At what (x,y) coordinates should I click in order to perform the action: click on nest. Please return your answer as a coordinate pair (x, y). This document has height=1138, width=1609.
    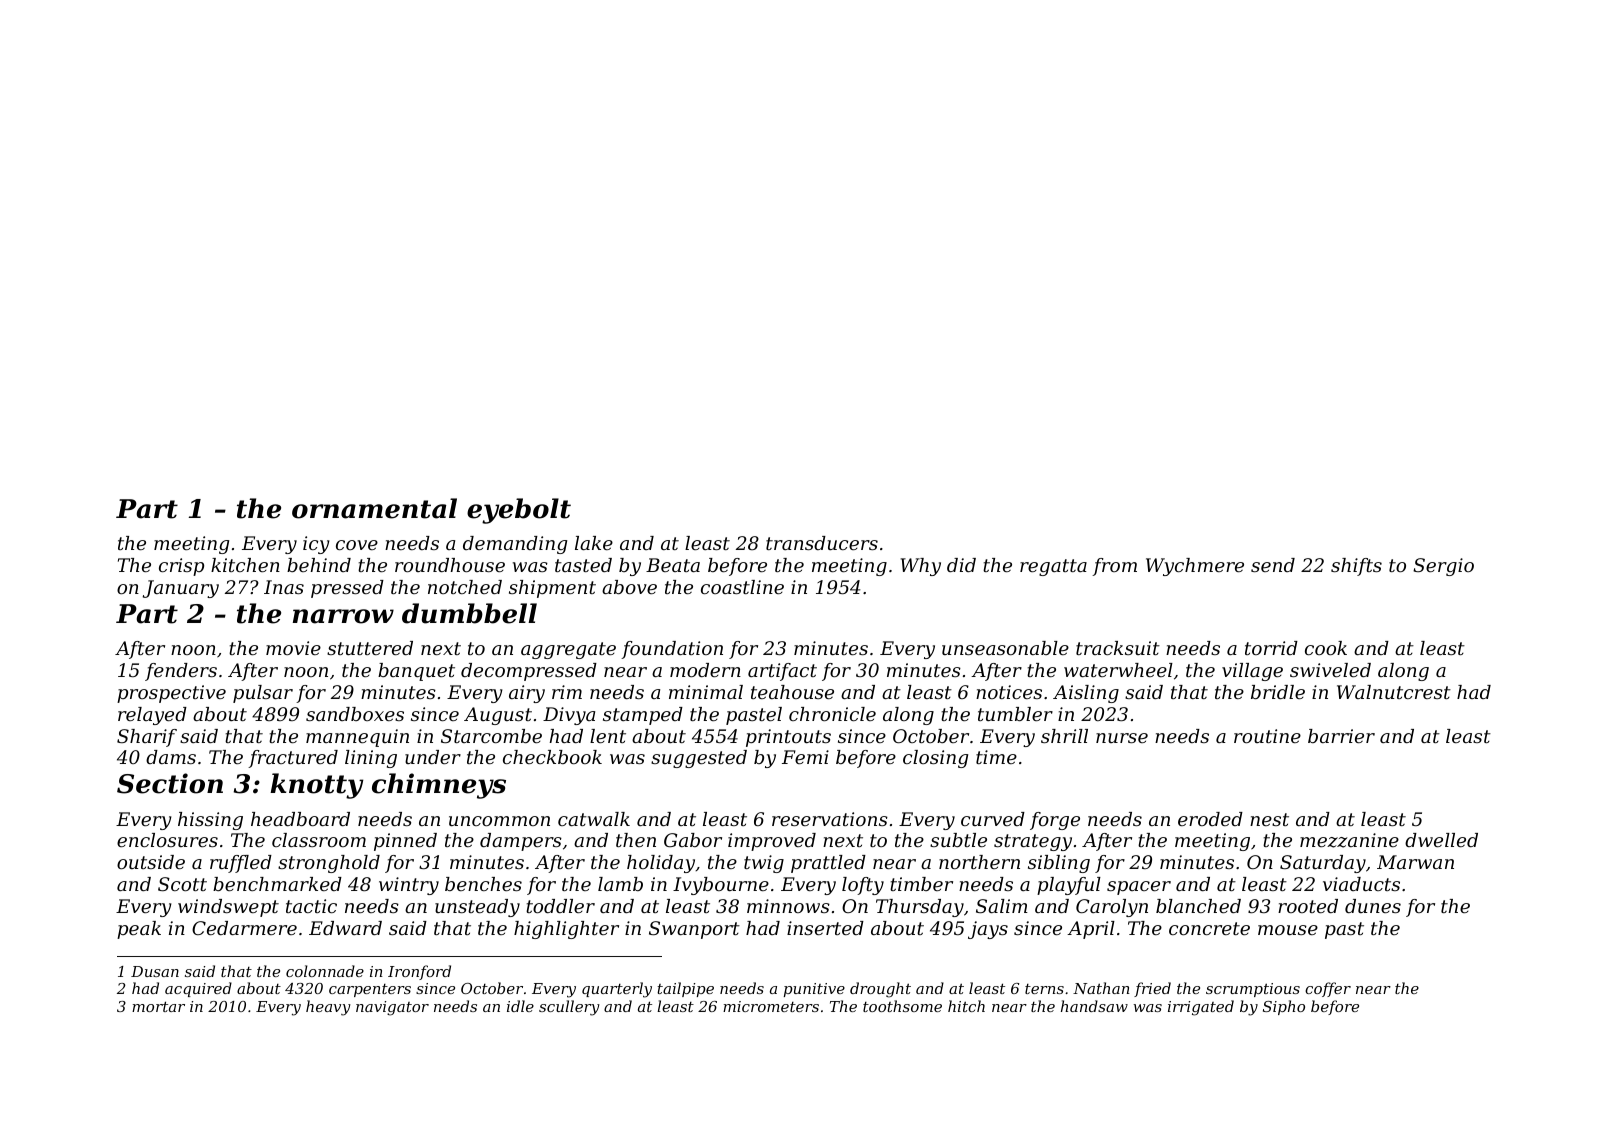
    Looking at the image, I should click on (1269, 819).
